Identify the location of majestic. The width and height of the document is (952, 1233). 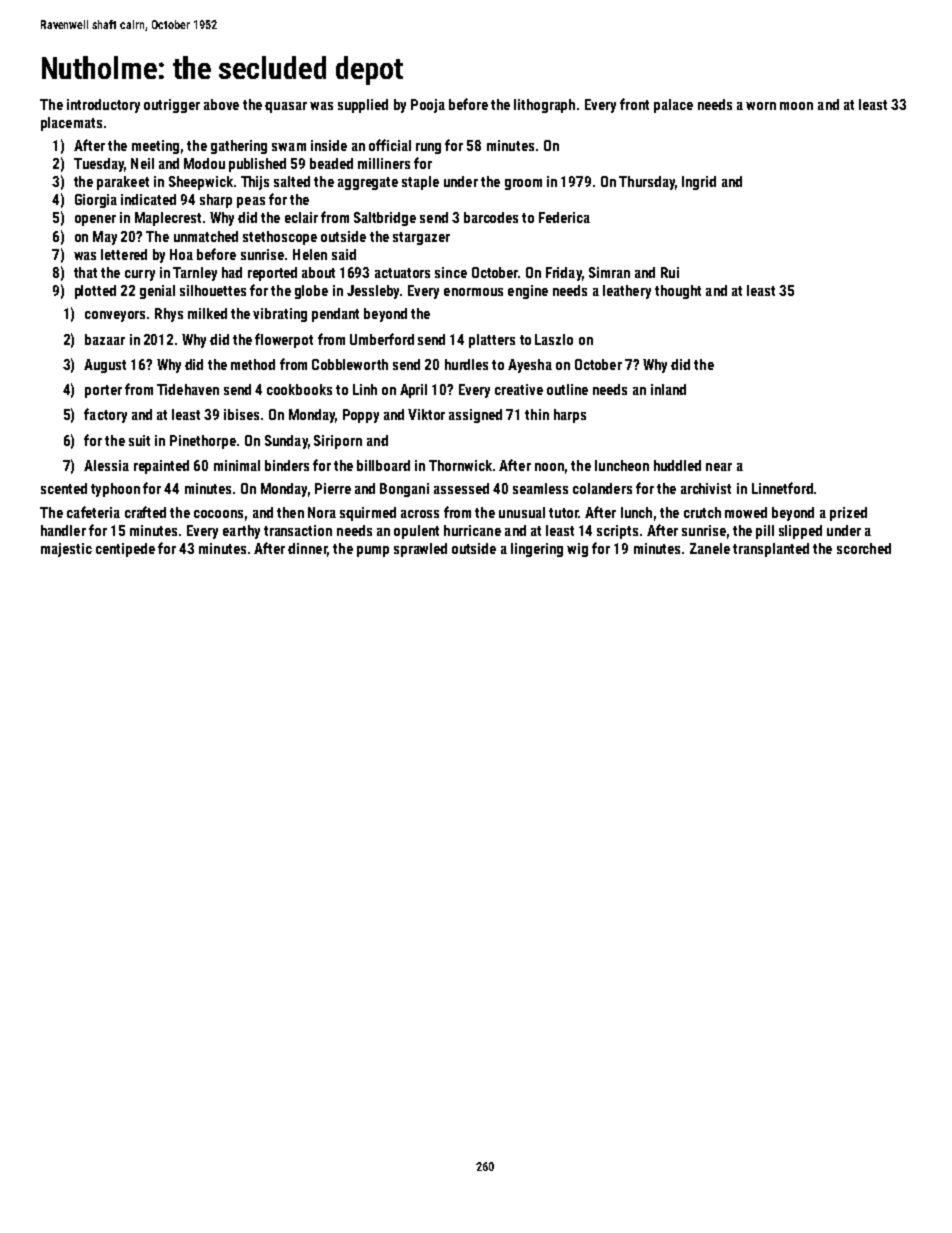
(66, 550).
